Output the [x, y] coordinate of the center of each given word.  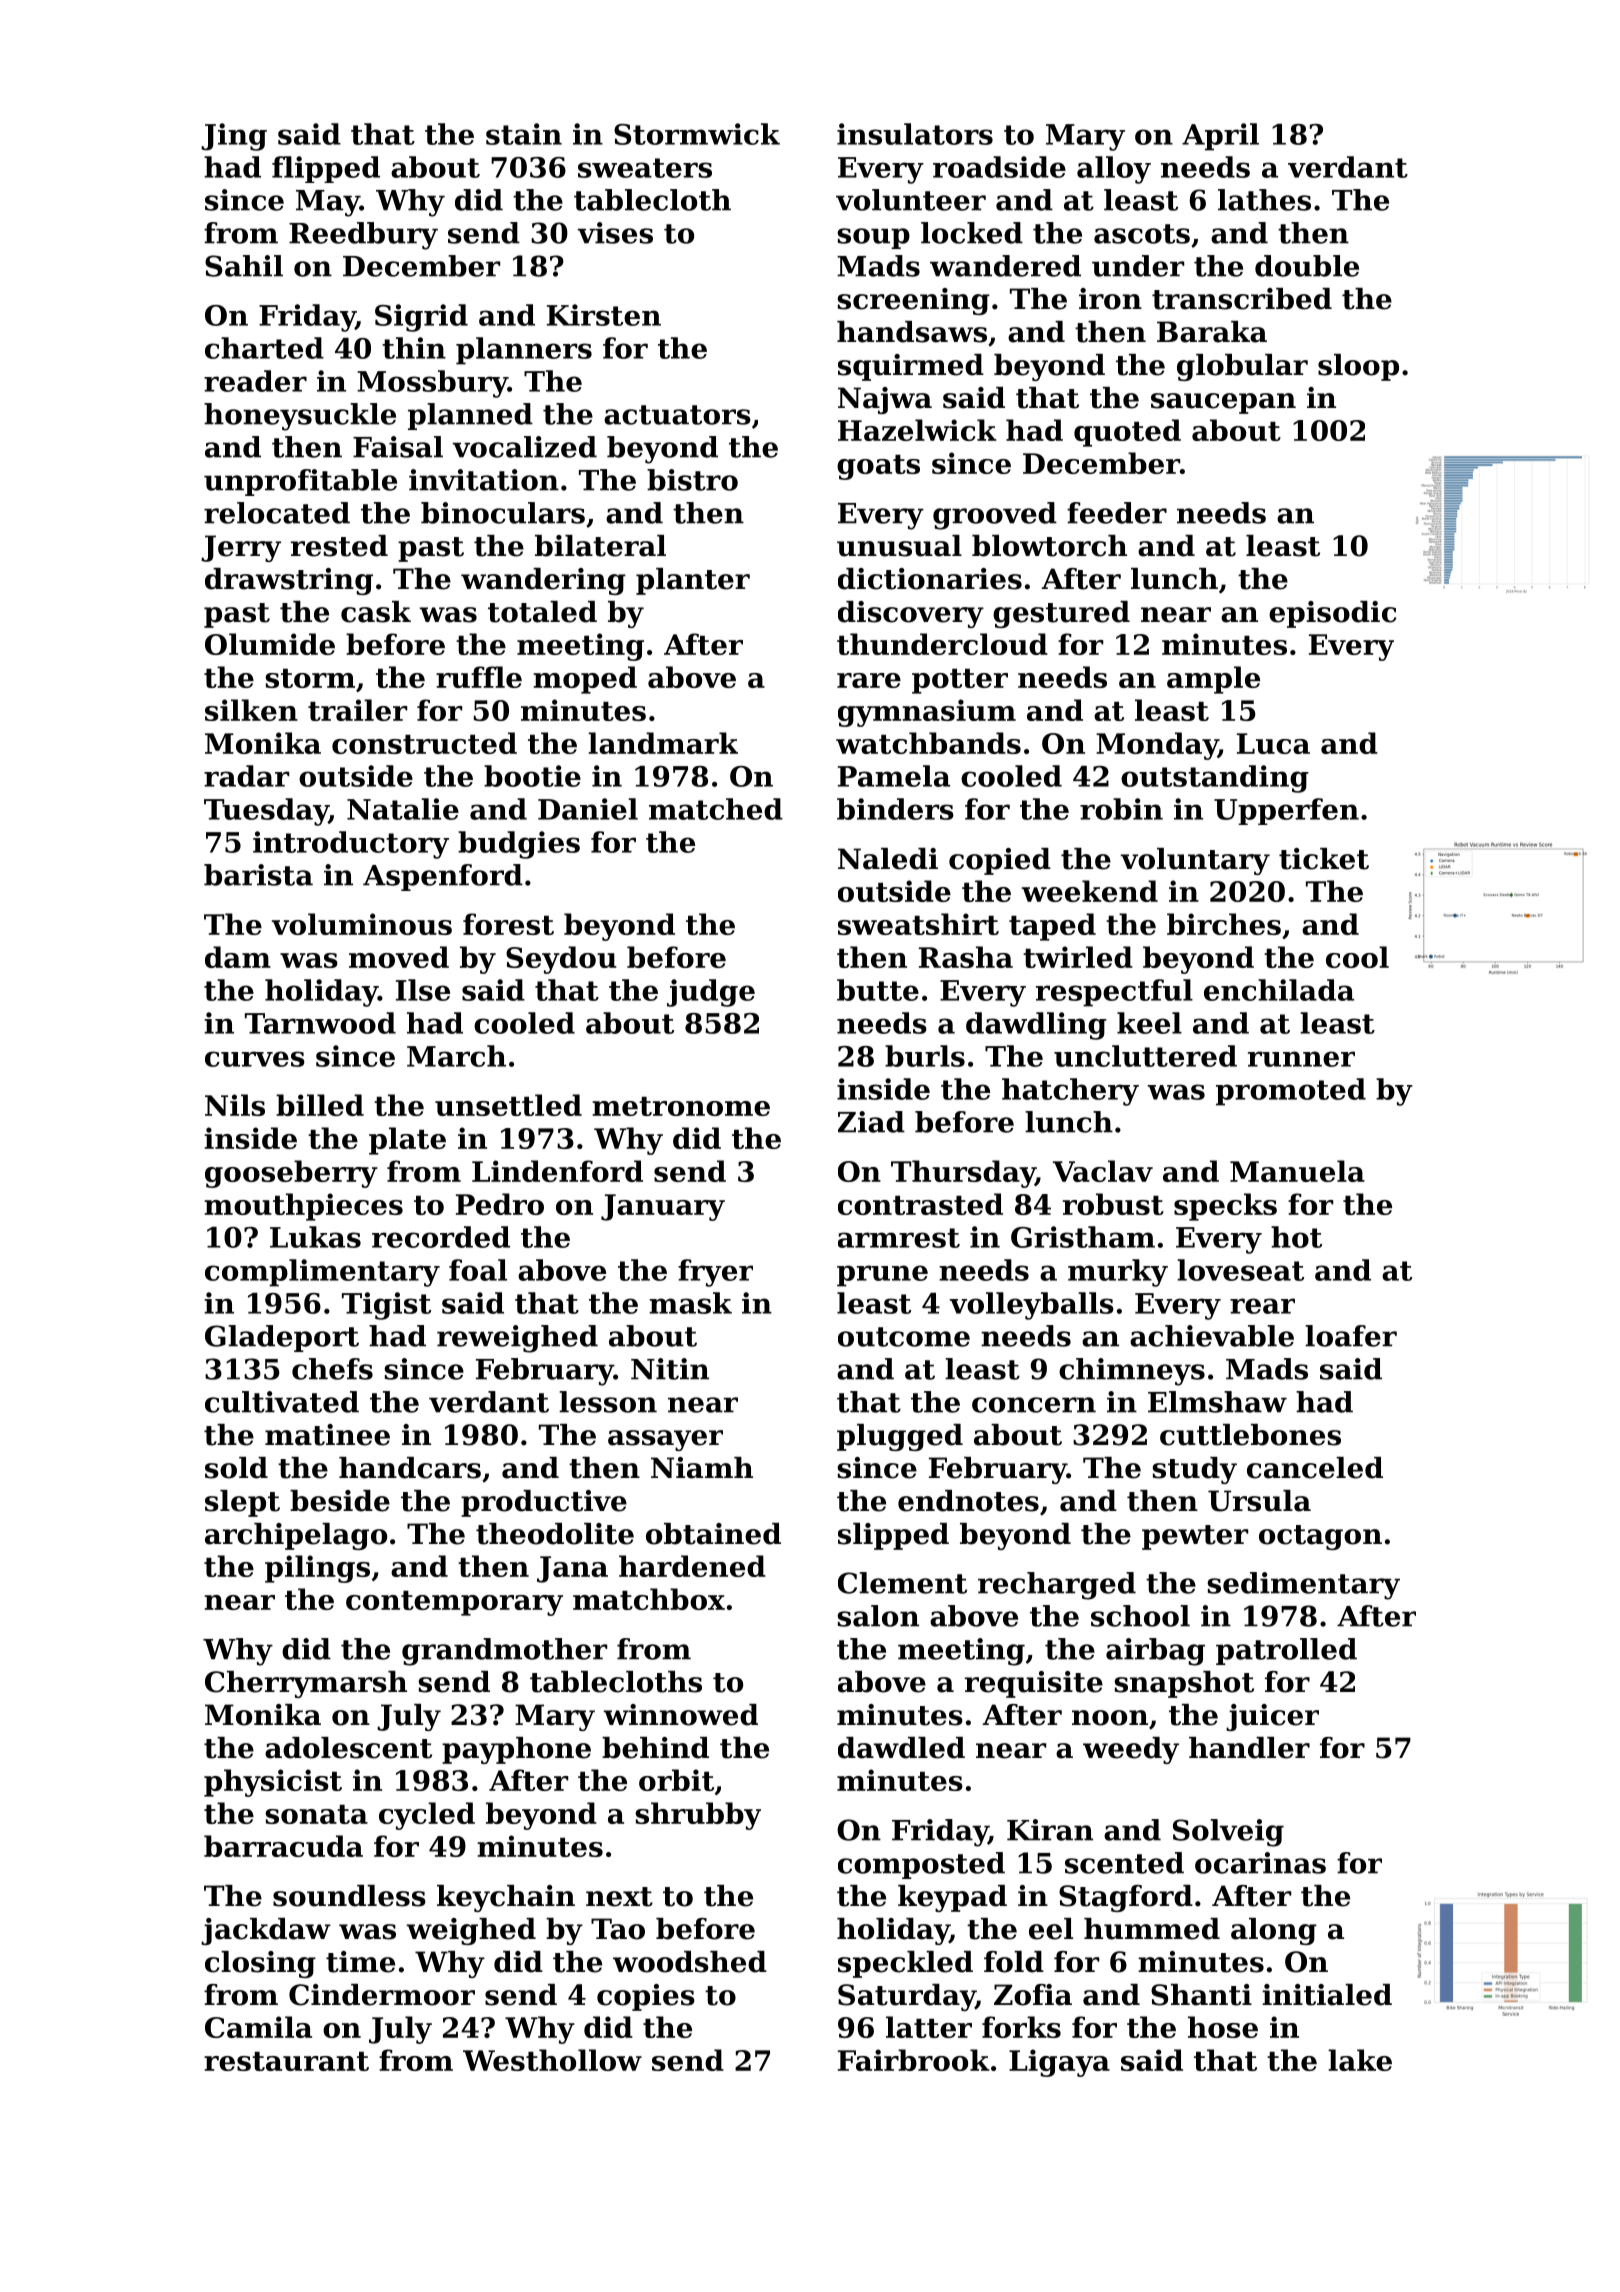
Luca [1273, 743]
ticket [1324, 859]
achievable [1212, 1336]
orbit [676, 1780]
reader [255, 381]
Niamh [702, 1468]
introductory [351, 845]
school [1140, 1616]
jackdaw [266, 1931]
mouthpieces [303, 1207]
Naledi [888, 859]
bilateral [600, 546]
